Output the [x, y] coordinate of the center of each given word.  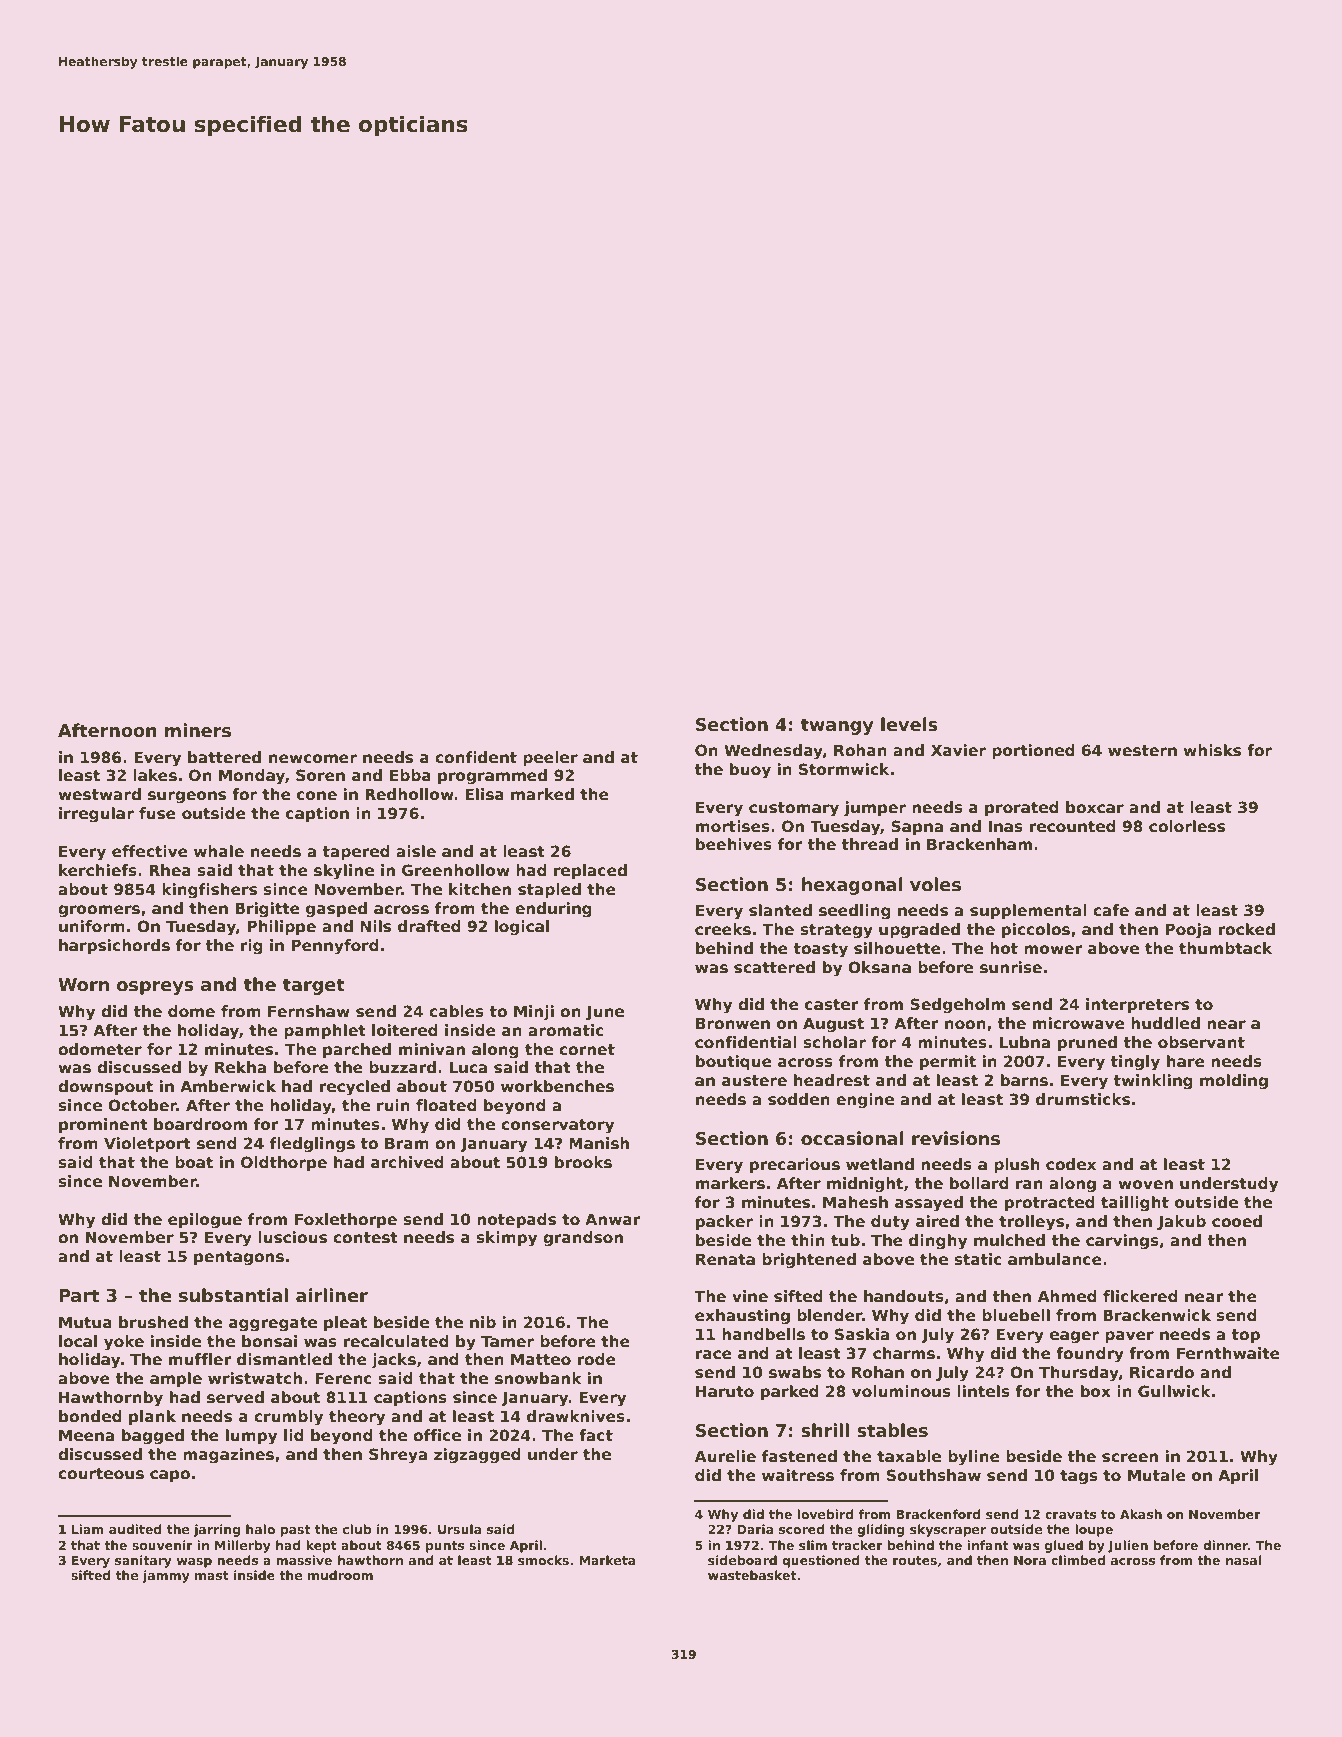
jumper [875, 809]
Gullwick [1174, 1391]
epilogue [205, 1221]
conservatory [557, 1126]
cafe [1111, 910]
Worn [83, 985]
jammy [166, 1576]
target [314, 986]
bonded [90, 1416]
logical [522, 928]
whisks [1212, 750]
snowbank [538, 1378]
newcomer [313, 758]
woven [1145, 1184]
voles [935, 884]
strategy [836, 931]
